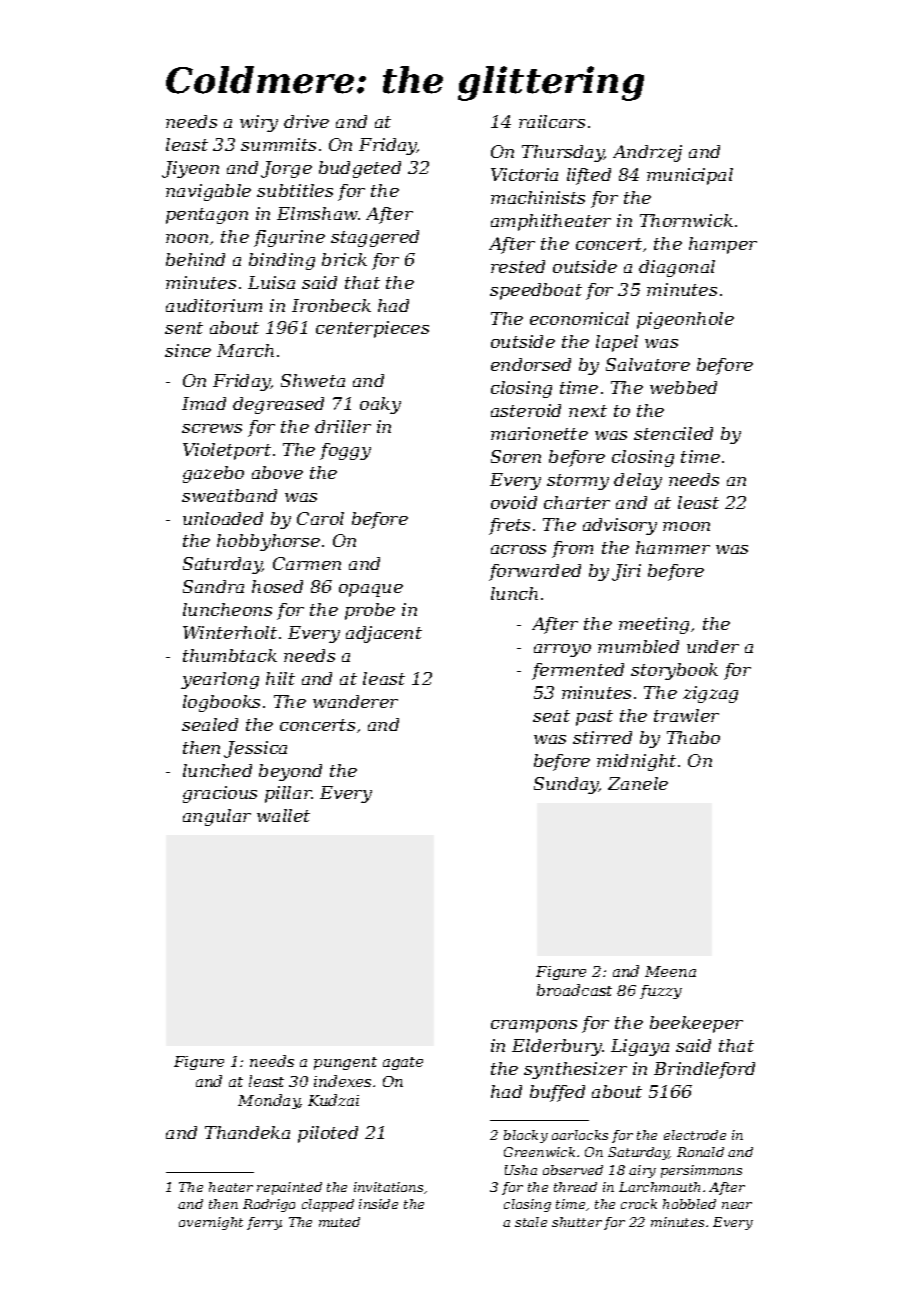 The image size is (924, 1311). Describe the element at coordinates (208, 192) in the screenshot. I see `navigable` at that location.
